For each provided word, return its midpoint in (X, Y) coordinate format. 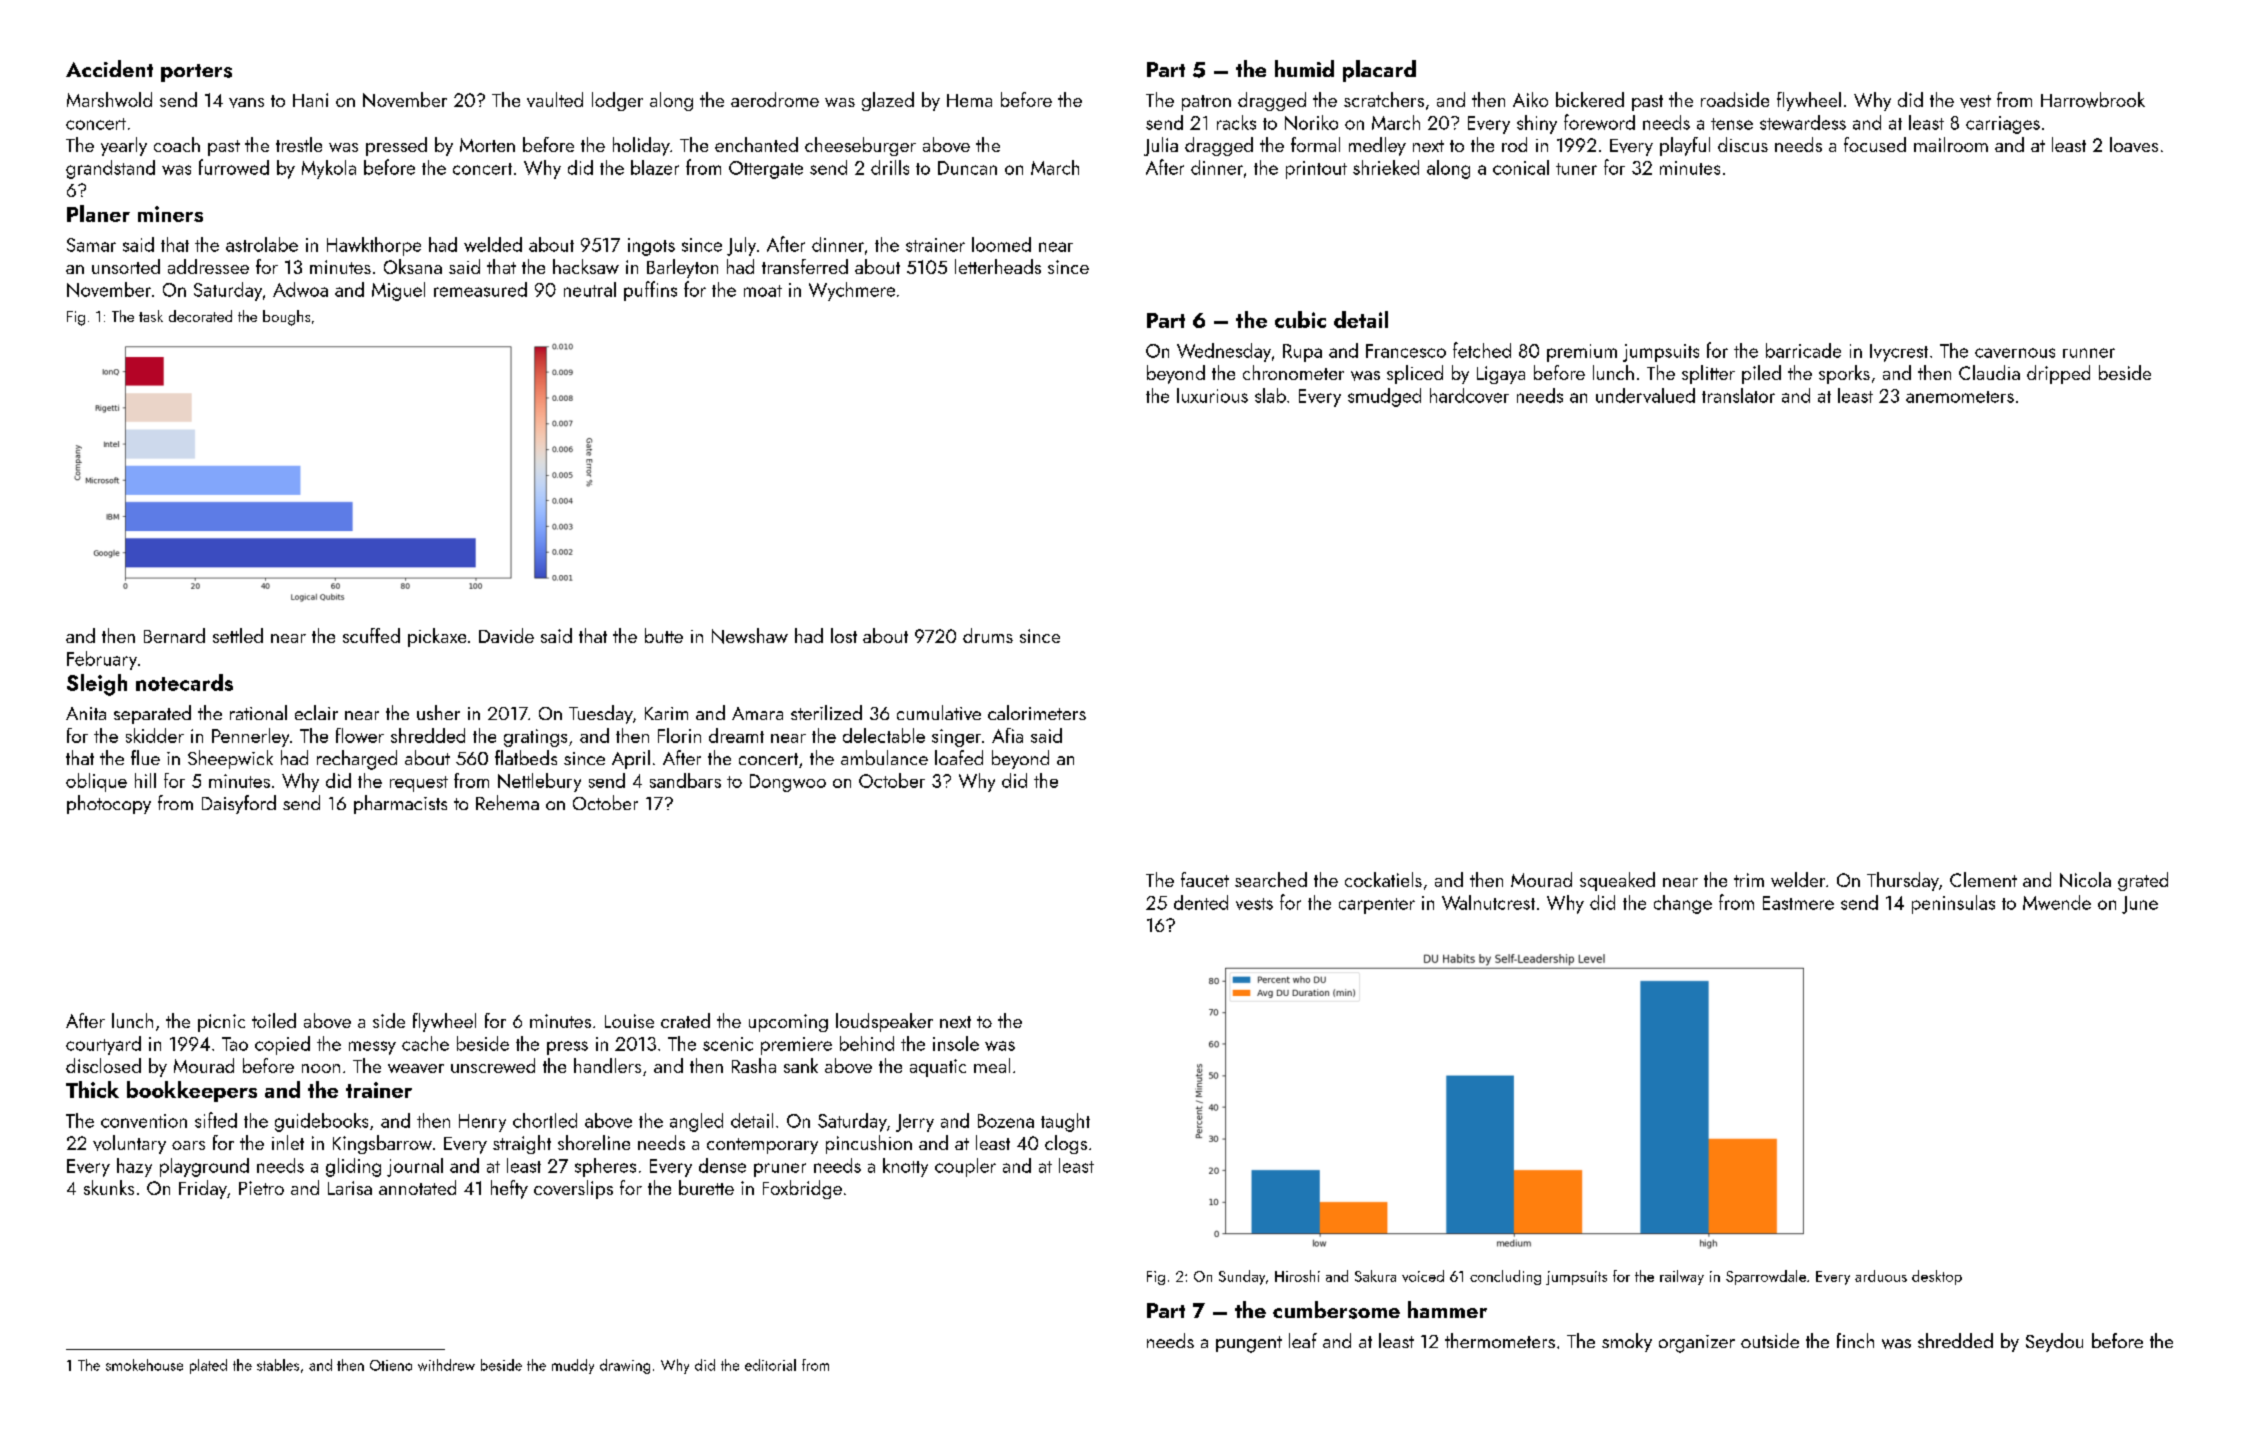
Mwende (2057, 902)
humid (1304, 68)
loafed (959, 757)
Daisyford (239, 804)
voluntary (129, 1144)
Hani (310, 100)
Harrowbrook (2093, 100)
